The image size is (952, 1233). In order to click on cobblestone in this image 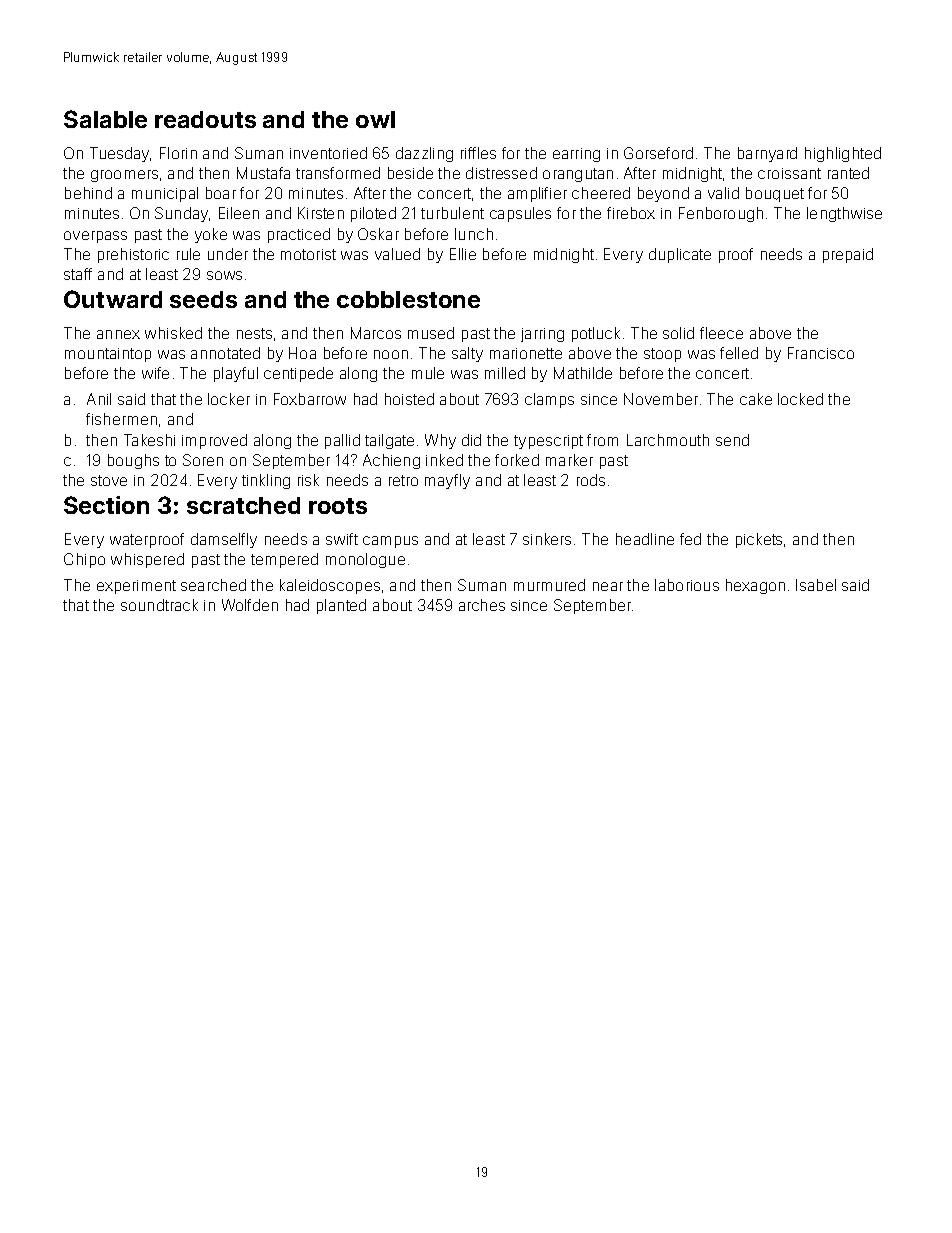, I will do `click(408, 299)`.
